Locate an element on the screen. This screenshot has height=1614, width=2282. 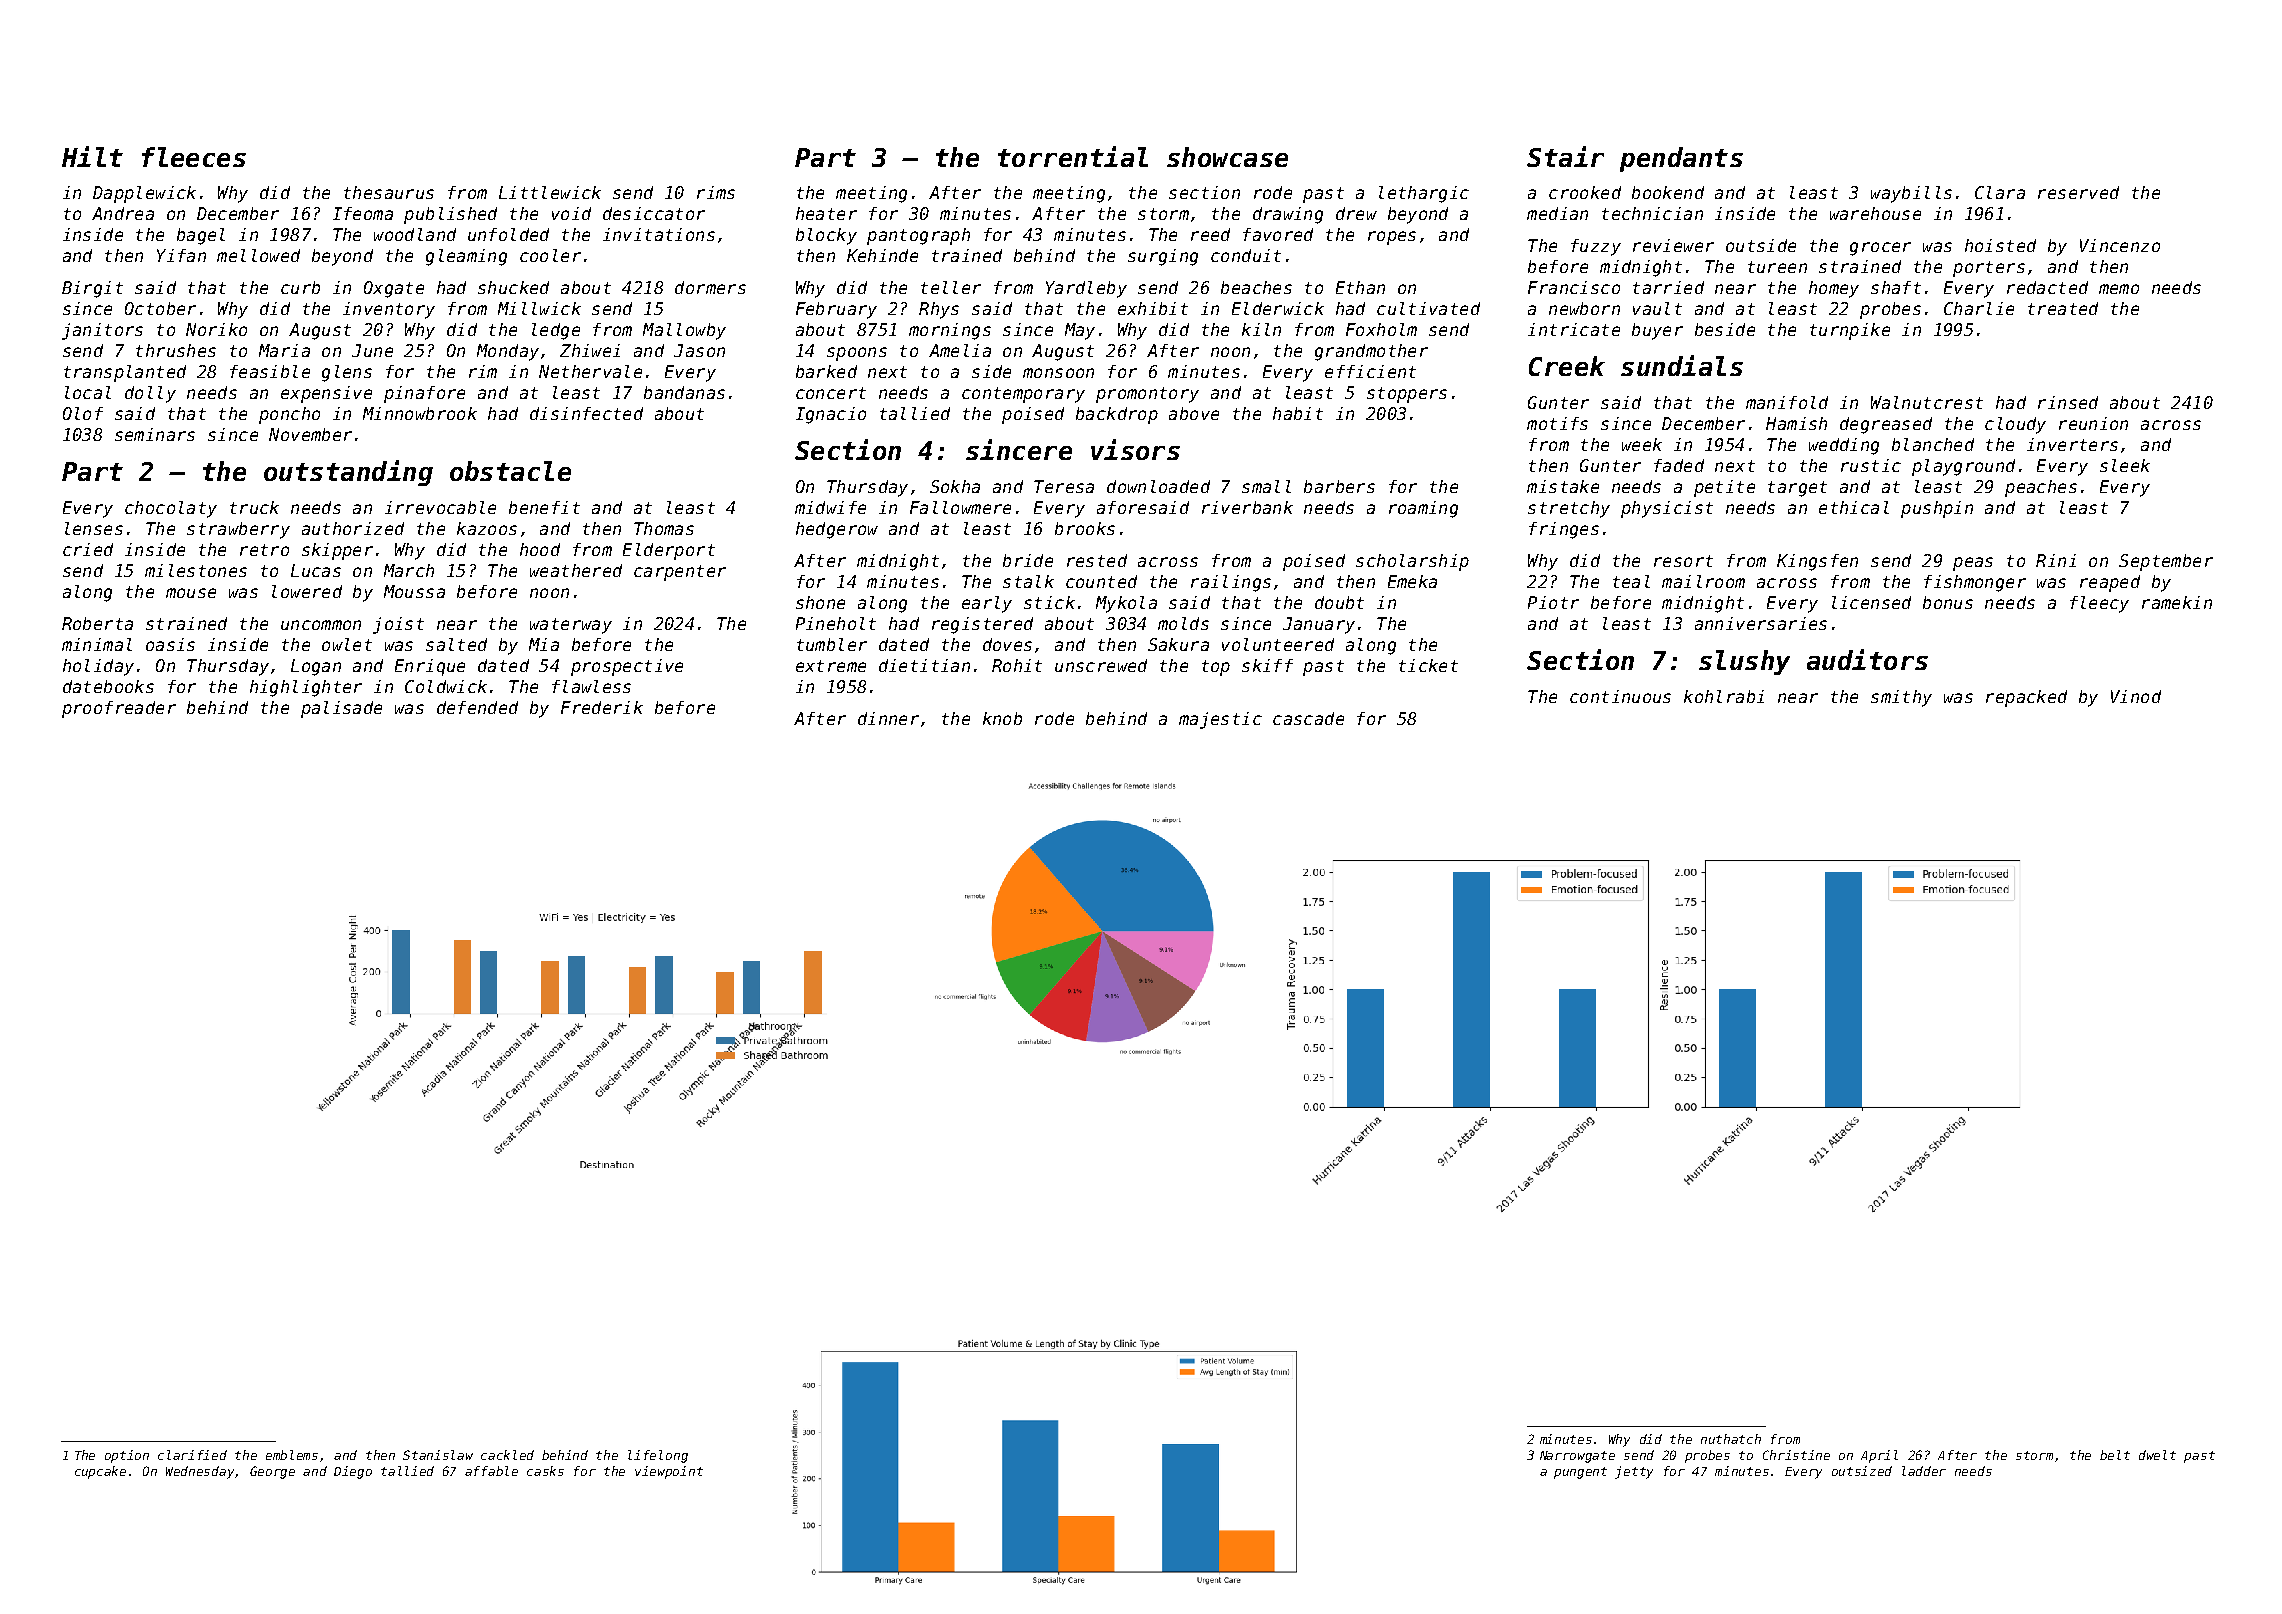
repacked is located at coordinates (2026, 698).
